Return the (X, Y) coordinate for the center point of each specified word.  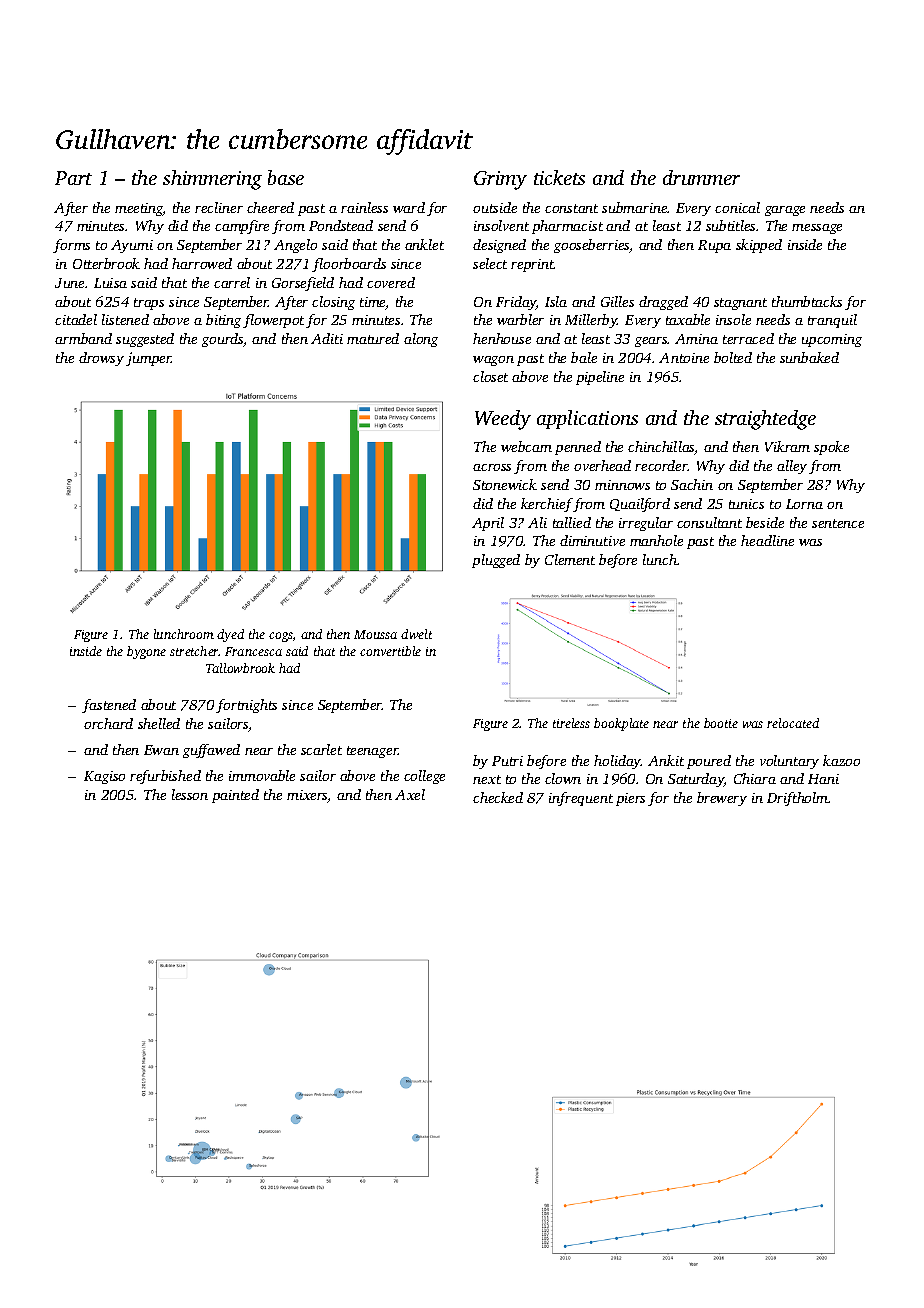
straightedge (765, 420)
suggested (145, 340)
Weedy (503, 420)
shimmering (212, 180)
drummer (701, 177)
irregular (646, 524)
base (286, 177)
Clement (570, 559)
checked (498, 797)
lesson (190, 794)
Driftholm (797, 799)
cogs (281, 637)
